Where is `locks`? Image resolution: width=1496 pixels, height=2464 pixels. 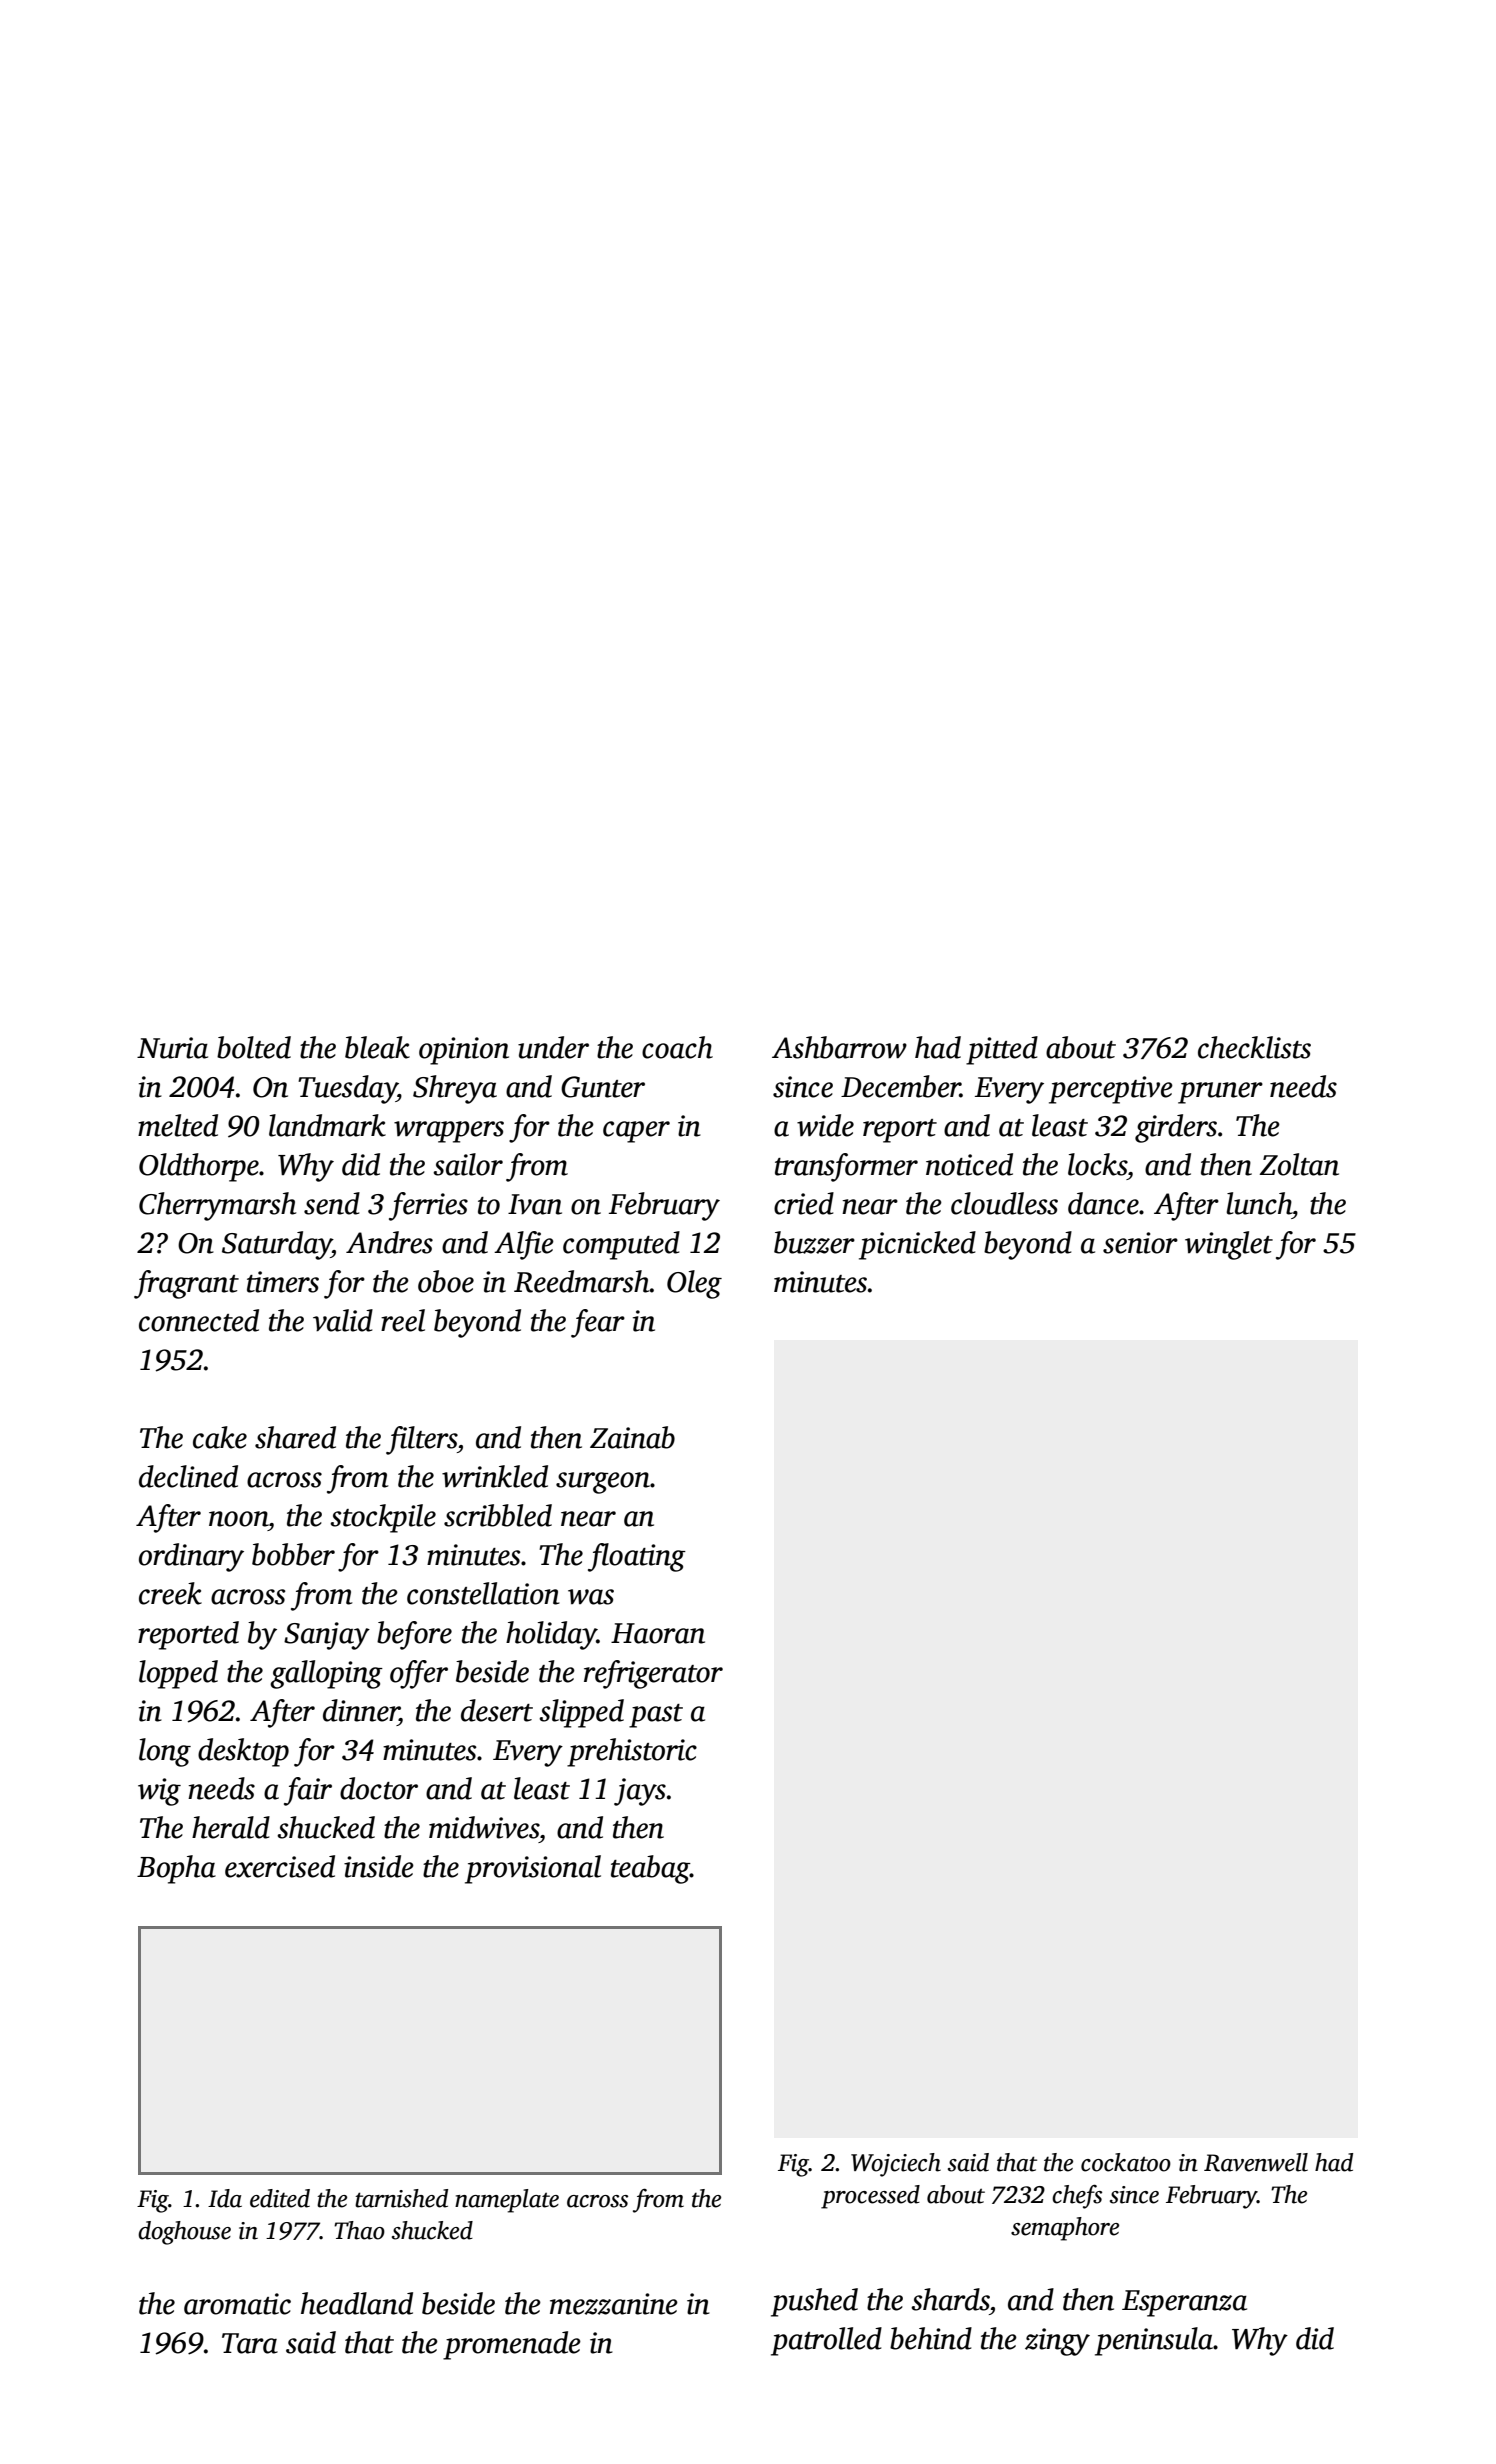
locks is located at coordinates (1097, 1164).
